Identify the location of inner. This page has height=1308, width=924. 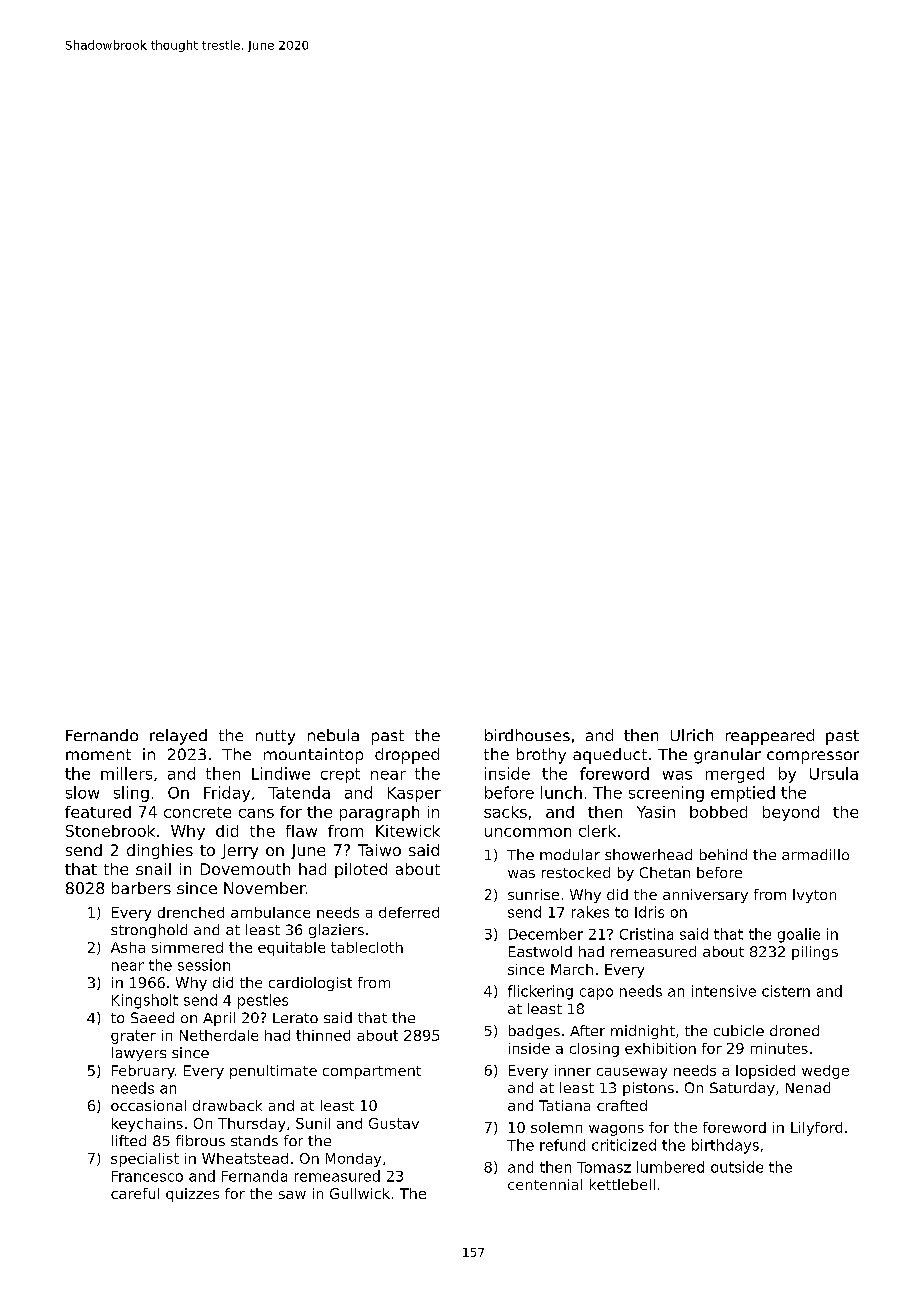
(573, 1070).
